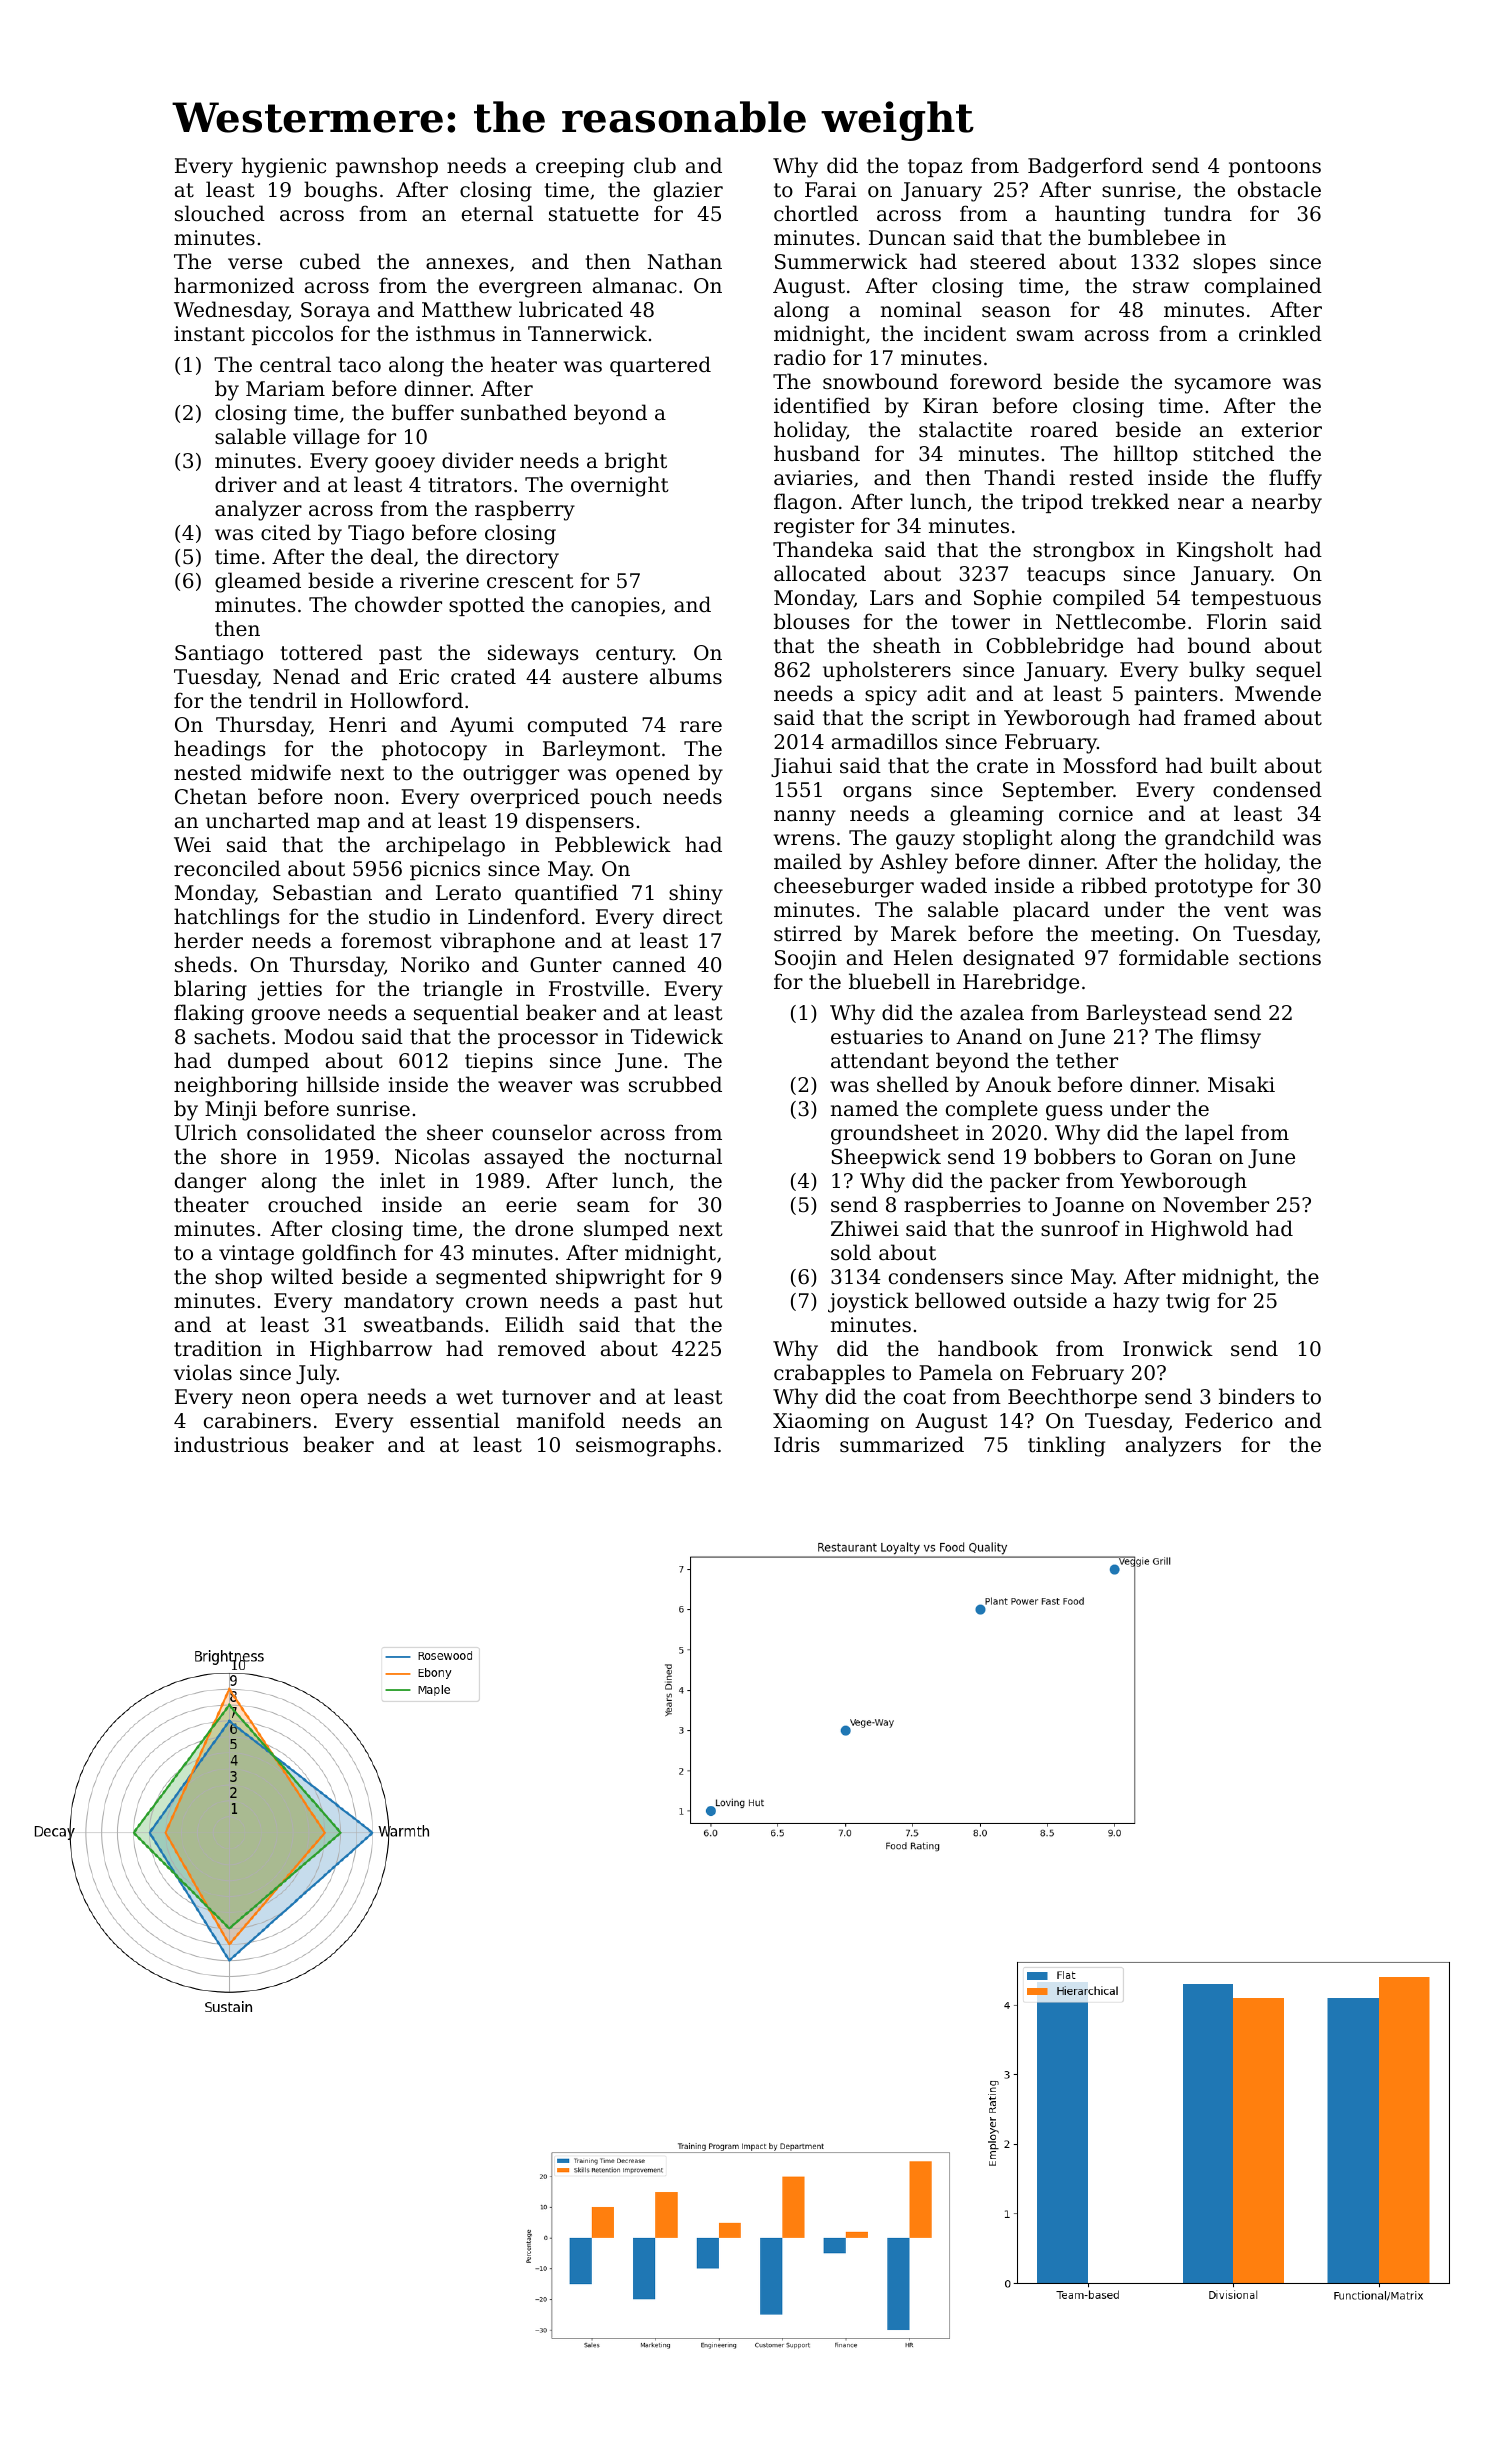 The height and width of the screenshot is (2464, 1496). Describe the element at coordinates (1176, 695) in the screenshot. I see `painters` at that location.
